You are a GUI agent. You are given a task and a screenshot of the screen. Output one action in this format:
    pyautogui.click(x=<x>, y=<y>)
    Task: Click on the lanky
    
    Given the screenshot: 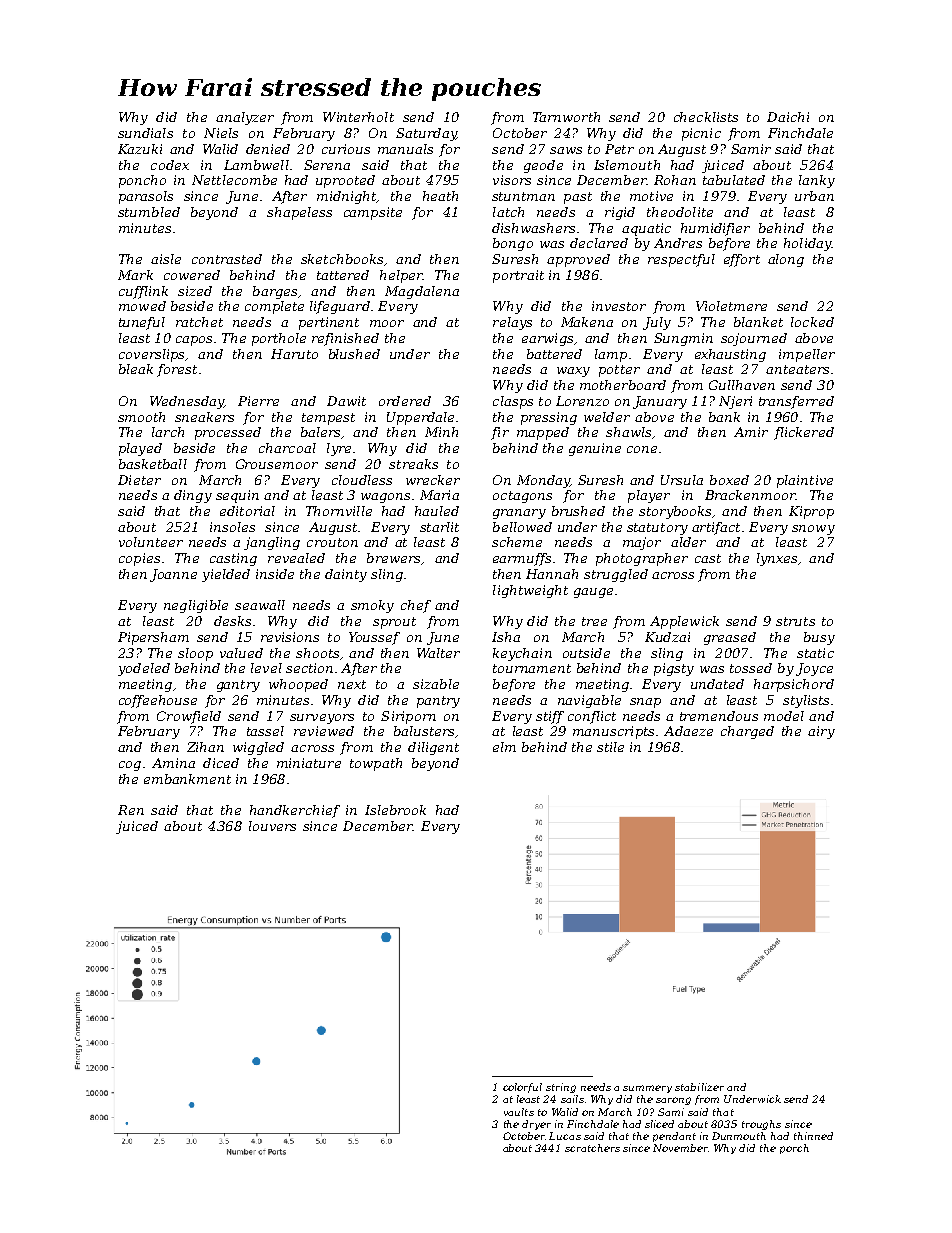 What is the action you would take?
    pyautogui.click(x=817, y=181)
